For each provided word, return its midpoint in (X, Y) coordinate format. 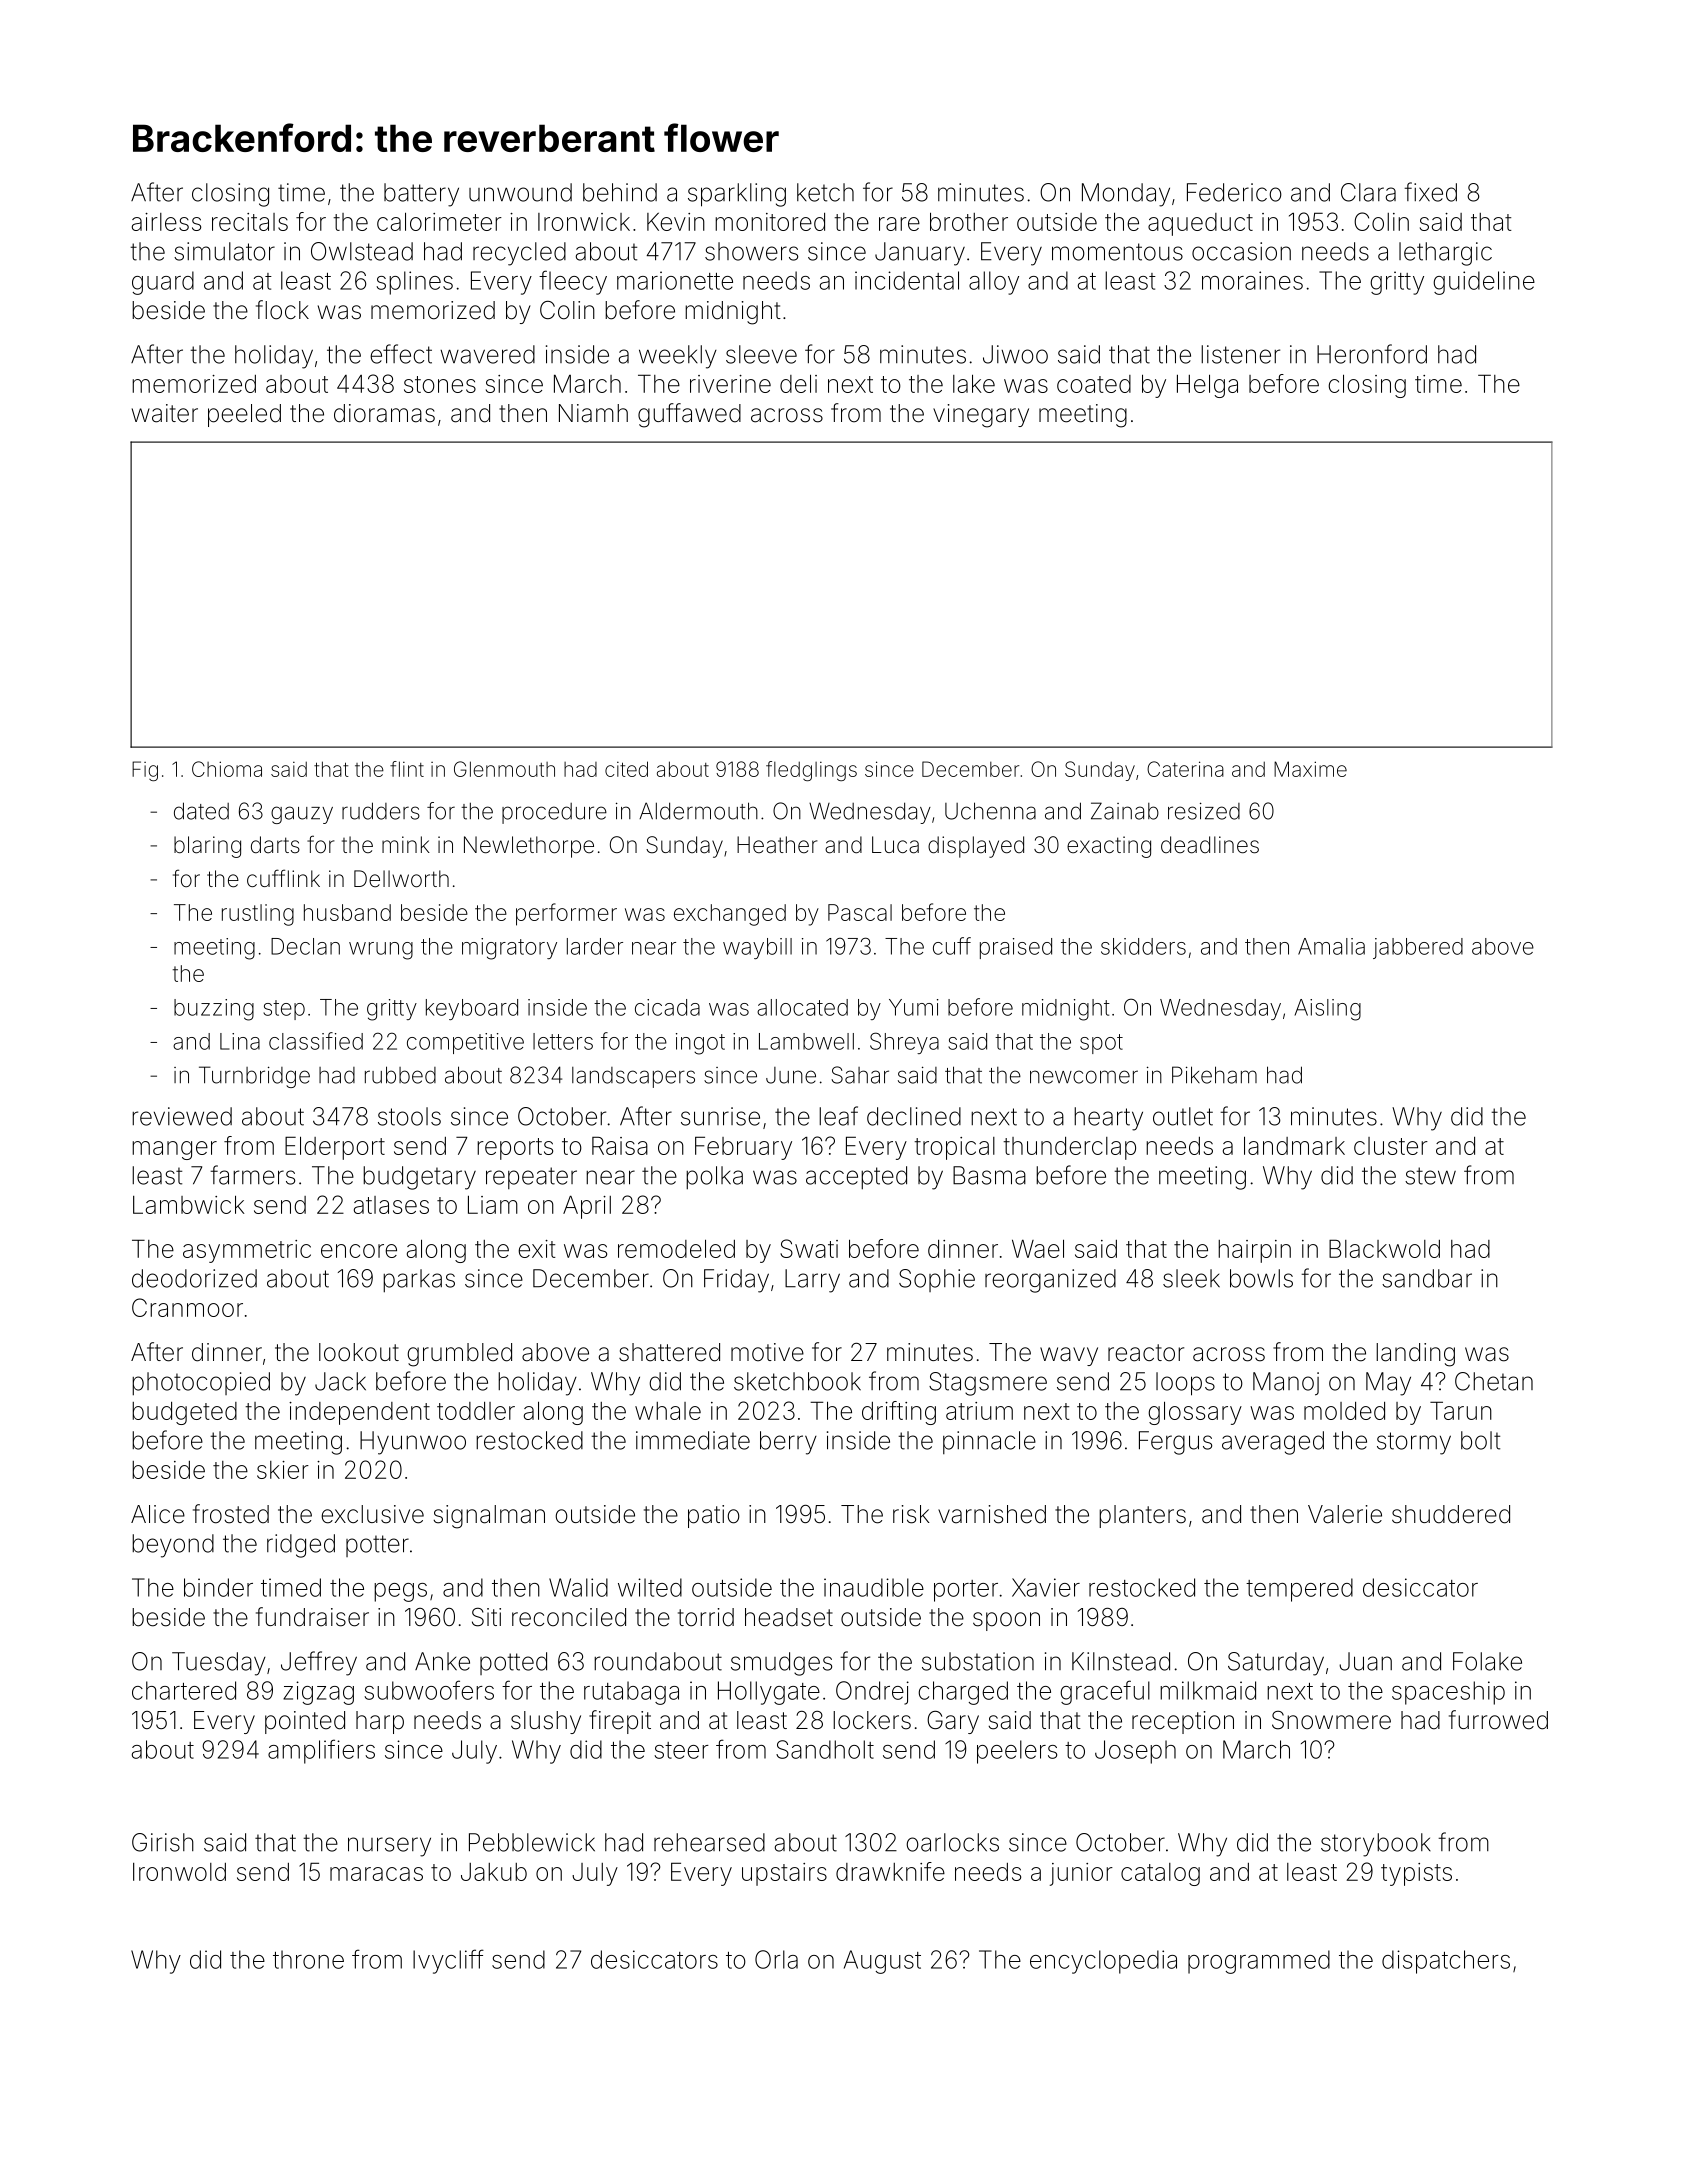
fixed (1430, 192)
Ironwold (179, 1872)
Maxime (1310, 769)
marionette (675, 280)
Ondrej (872, 1693)
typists (1416, 1874)
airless (166, 222)
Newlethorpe (529, 847)
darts (275, 845)
